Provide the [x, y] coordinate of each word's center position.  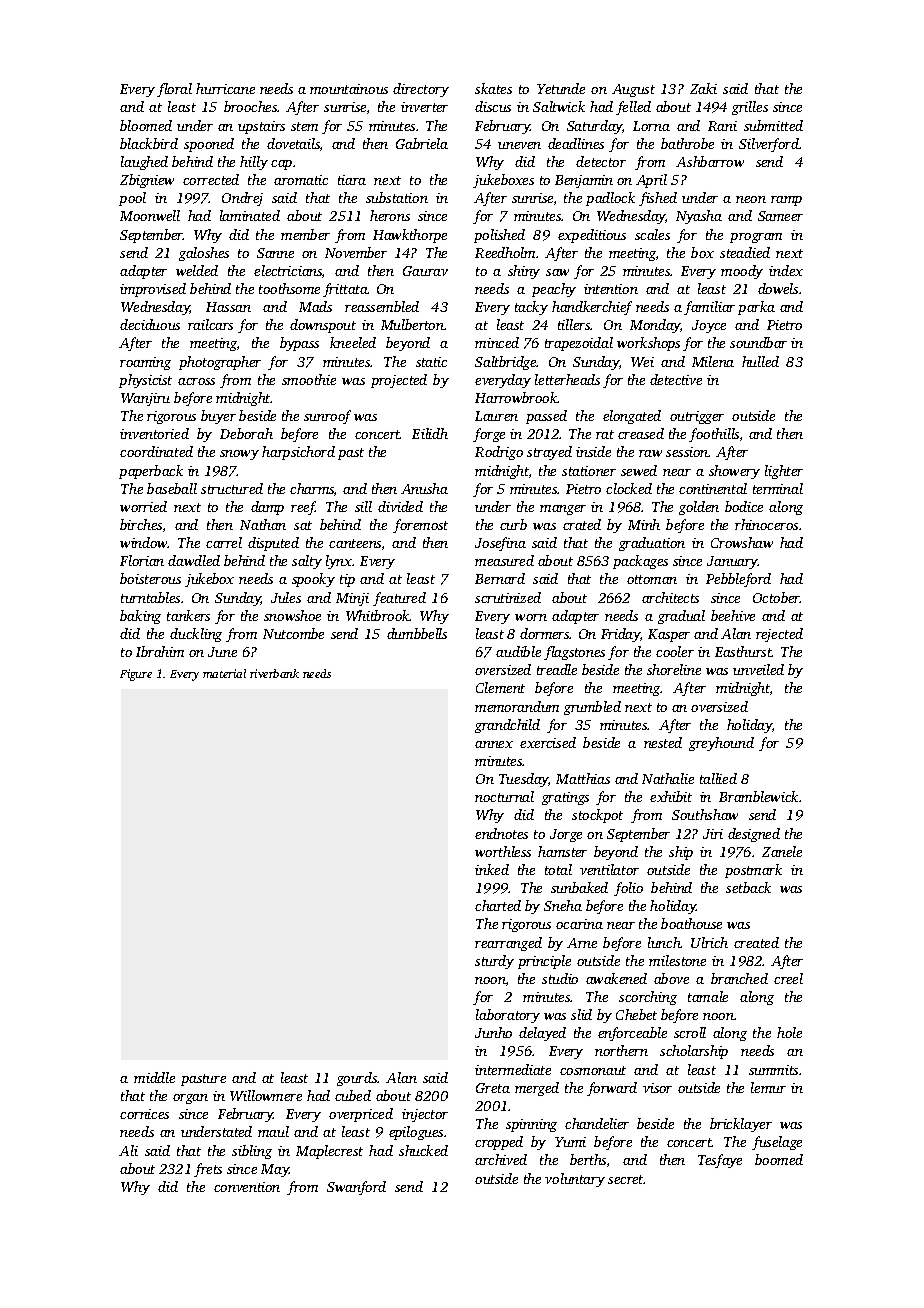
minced [497, 342]
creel [788, 978]
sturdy [494, 962]
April [651, 181]
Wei [642, 362]
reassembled [382, 306]
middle [154, 1077]
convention [247, 1187]
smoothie [309, 379]
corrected [211, 179]
